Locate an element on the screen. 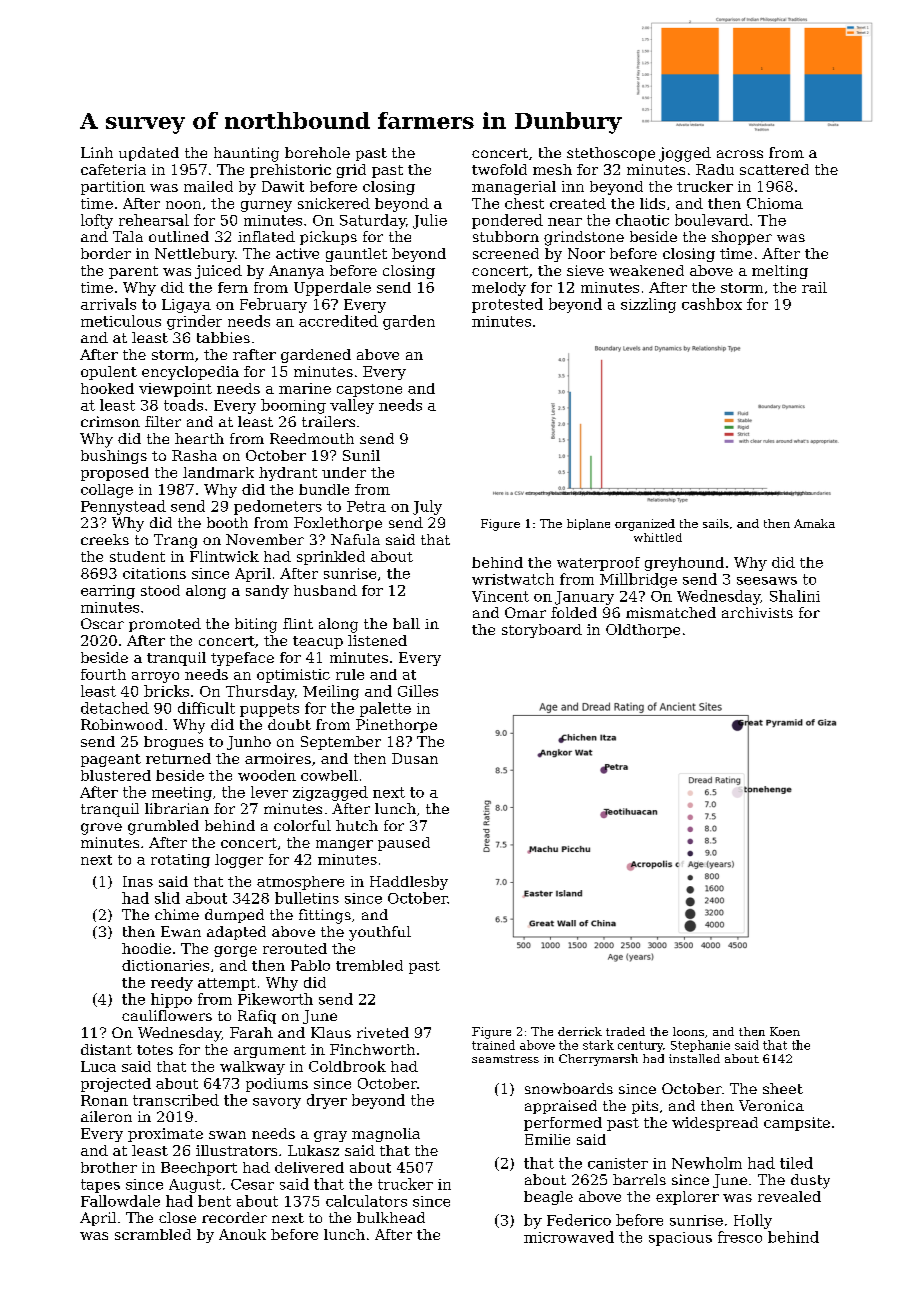 Image resolution: width=924 pixels, height=1308 pixels. twofold is located at coordinates (499, 169).
